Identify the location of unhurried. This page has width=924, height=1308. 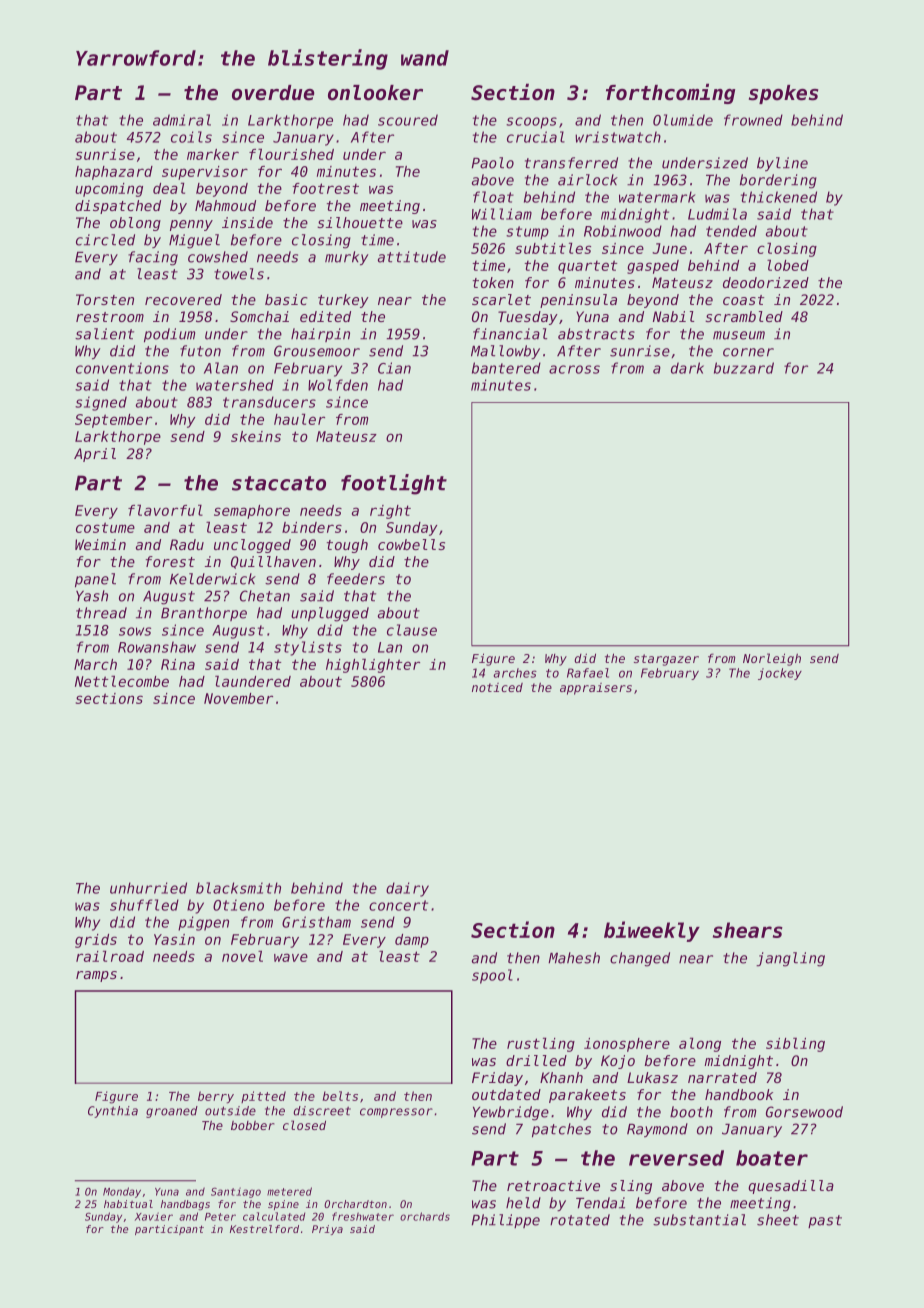
(148, 888).
